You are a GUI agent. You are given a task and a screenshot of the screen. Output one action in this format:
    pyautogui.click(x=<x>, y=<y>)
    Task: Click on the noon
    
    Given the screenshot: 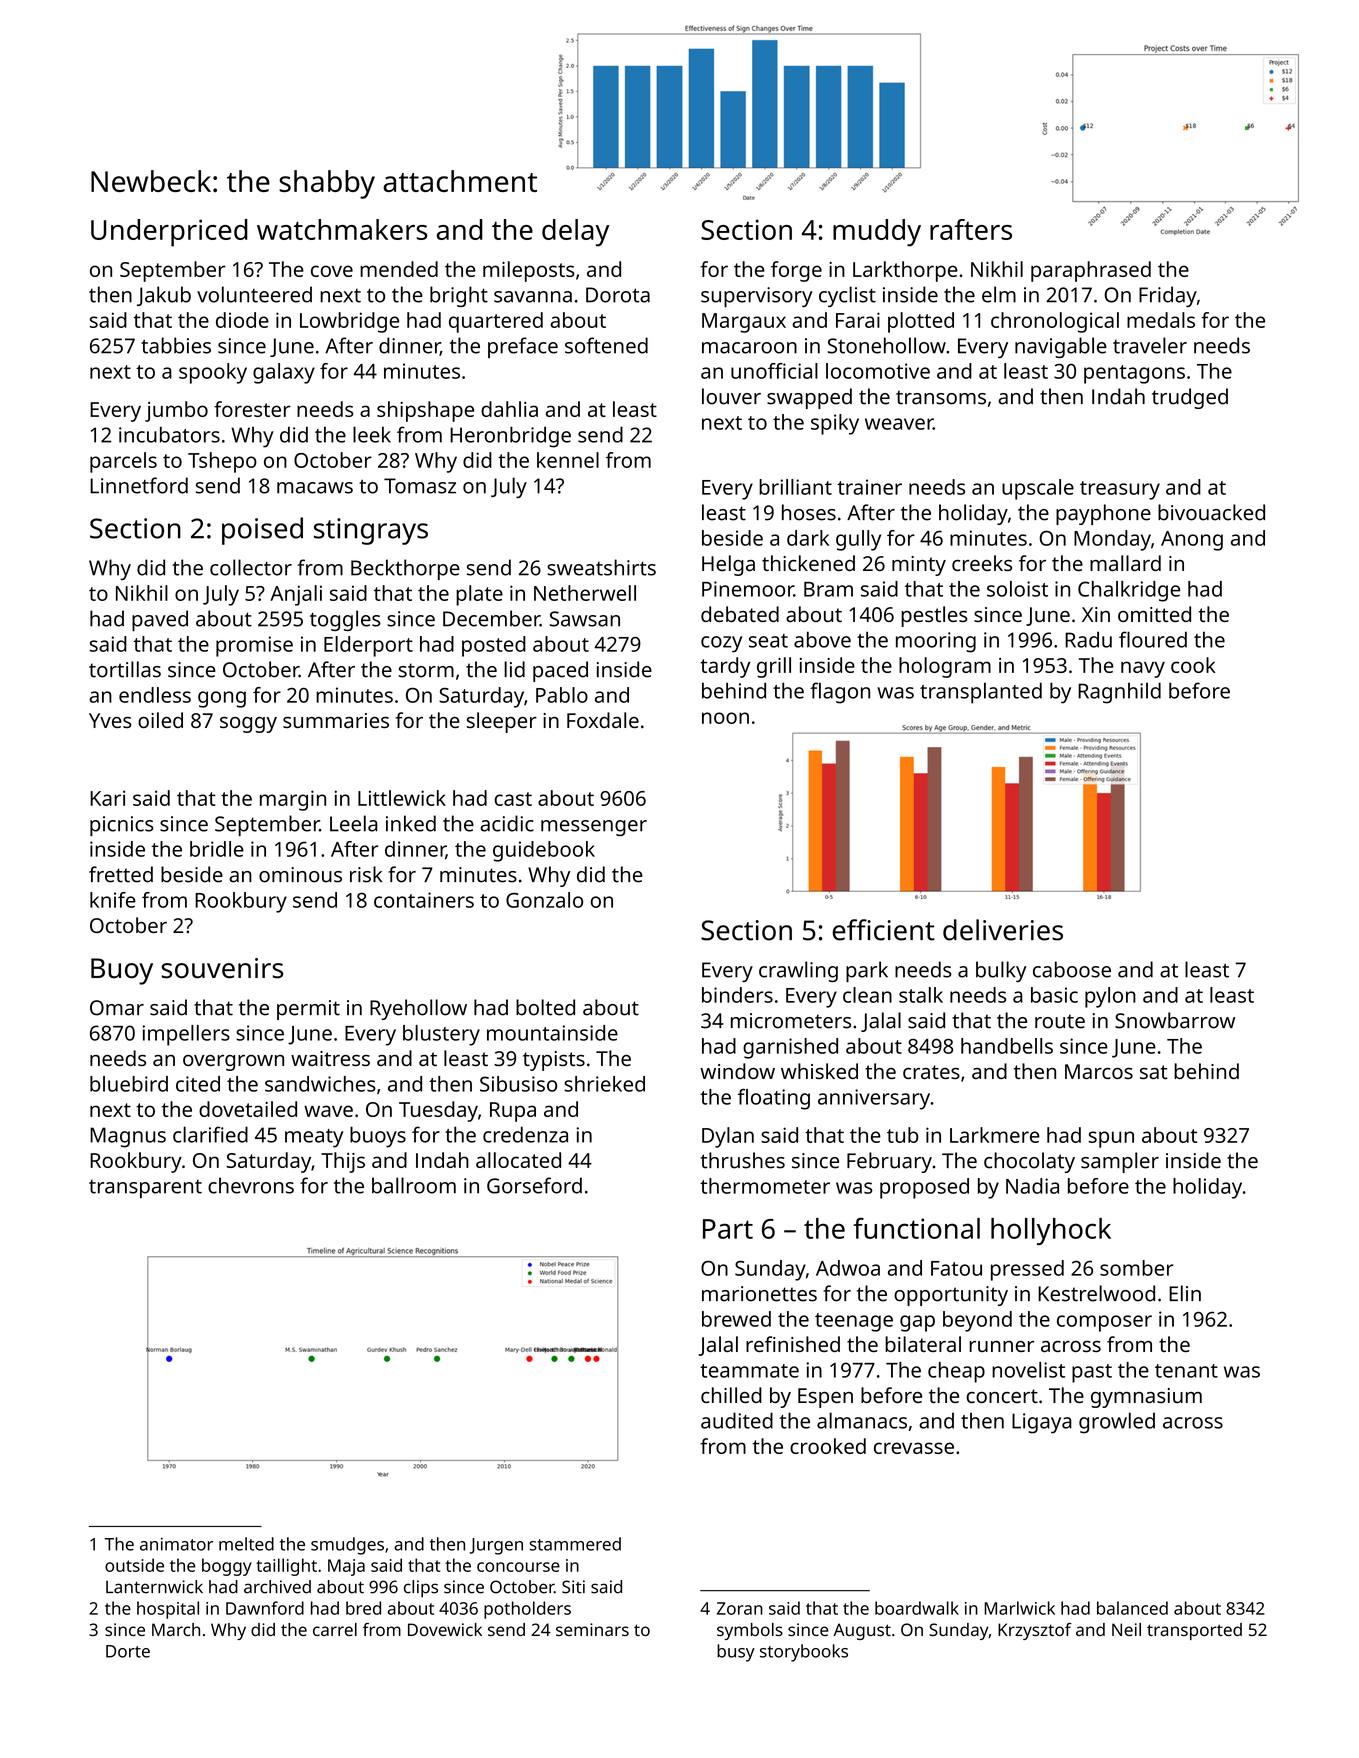 What is the action you would take?
    pyautogui.click(x=725, y=718)
